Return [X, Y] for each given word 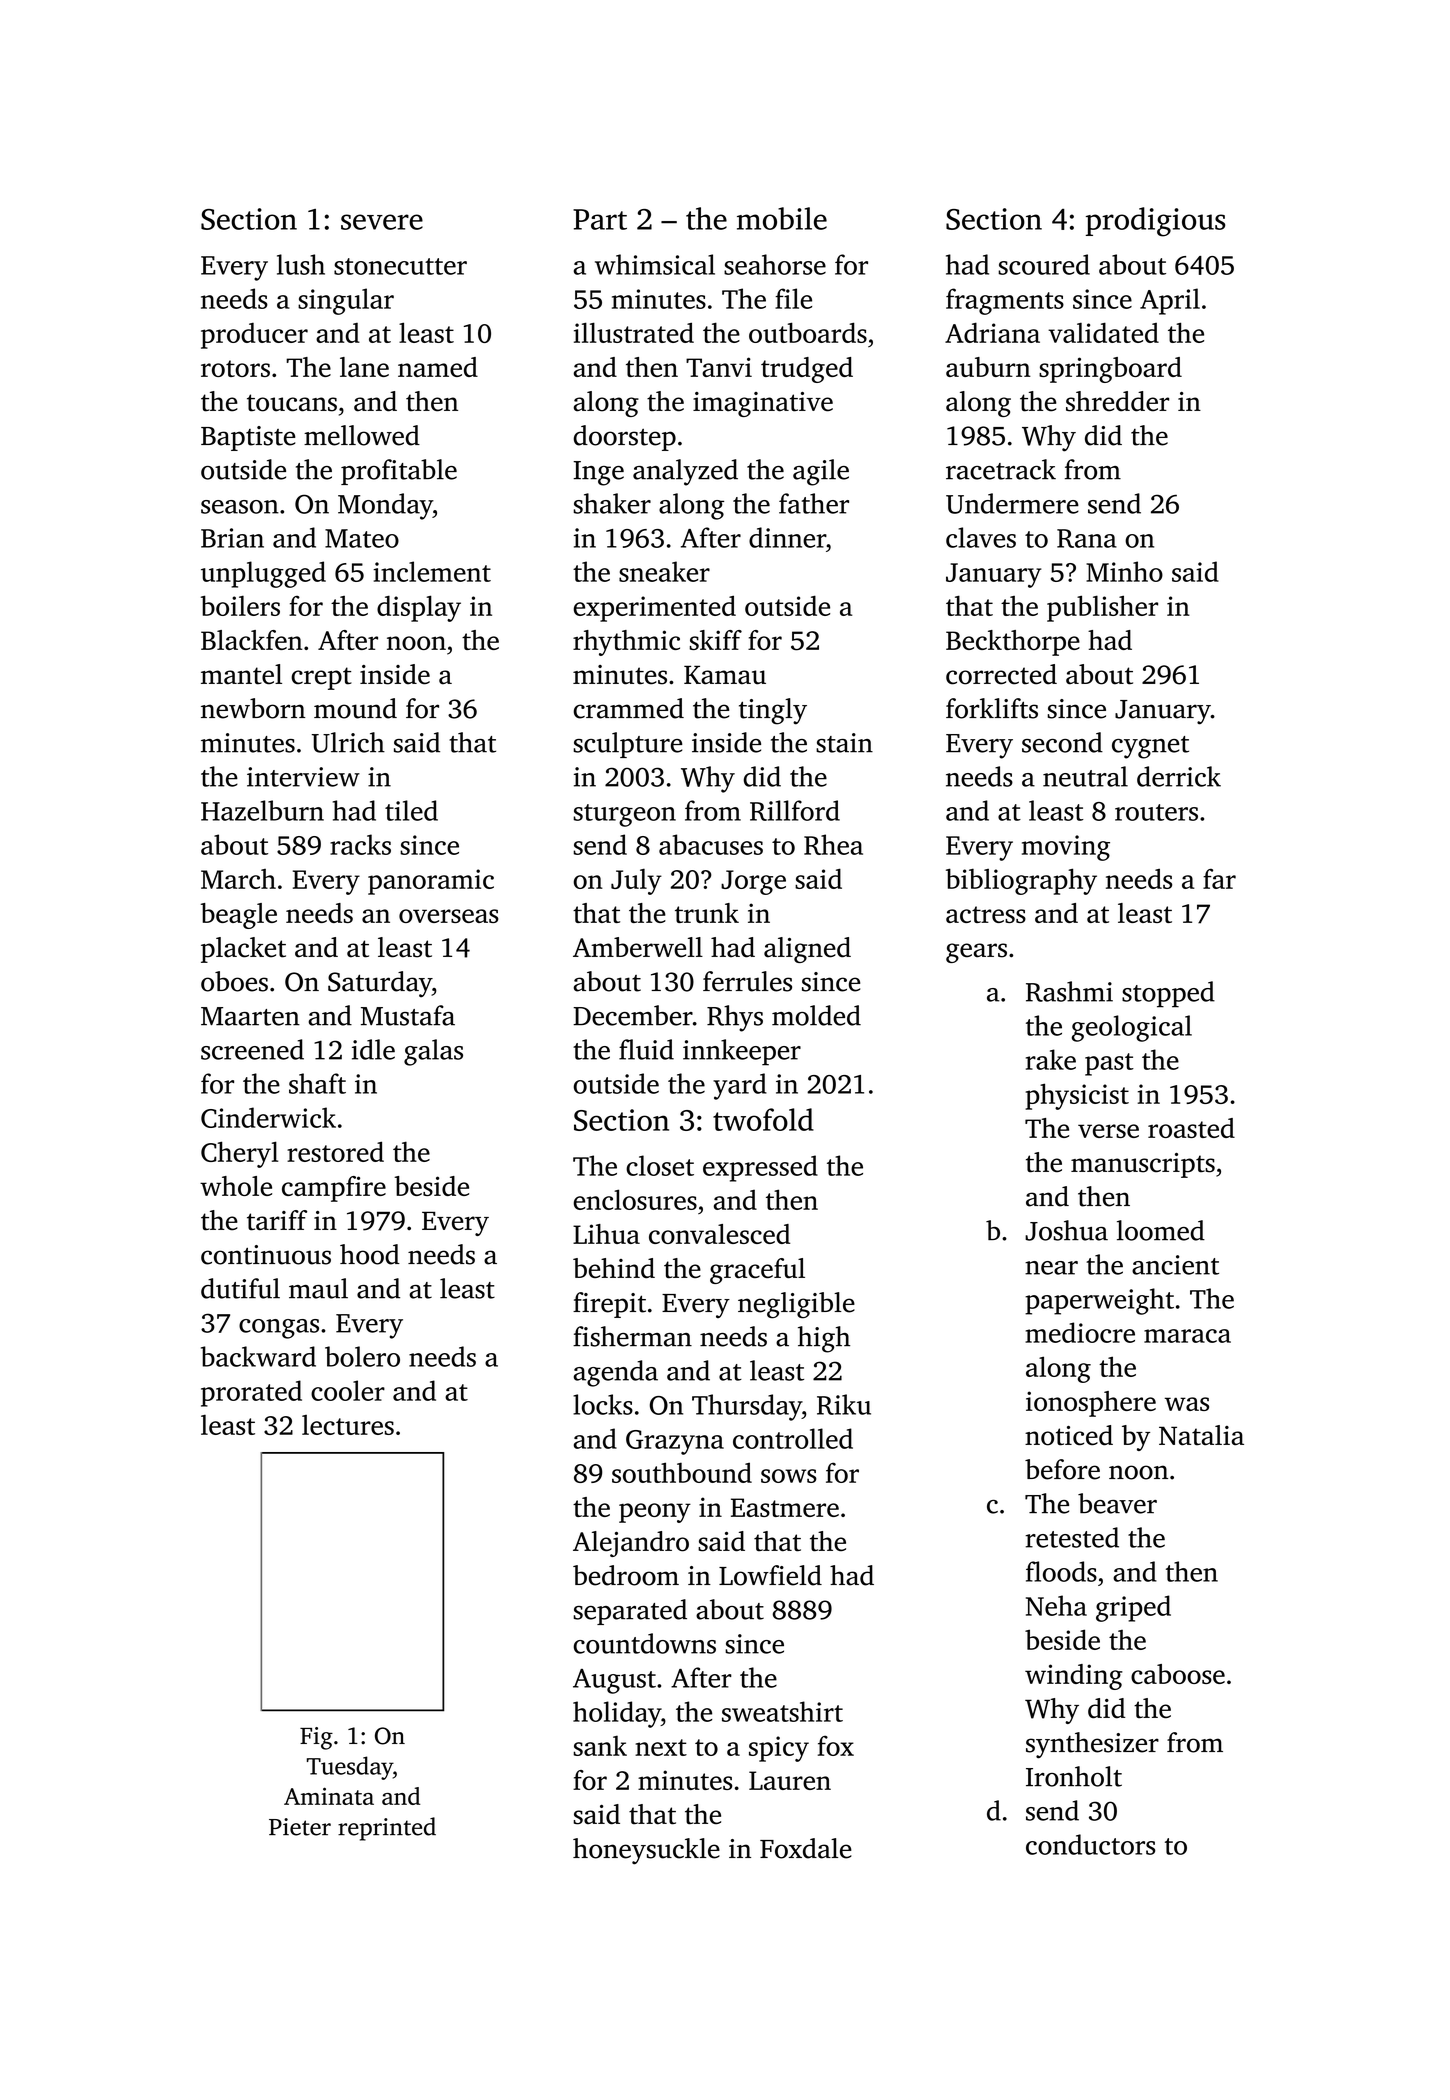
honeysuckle [646, 1851]
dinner [787, 537]
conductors [1090, 1844]
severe [382, 222]
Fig [316, 1738]
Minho [1124, 571]
